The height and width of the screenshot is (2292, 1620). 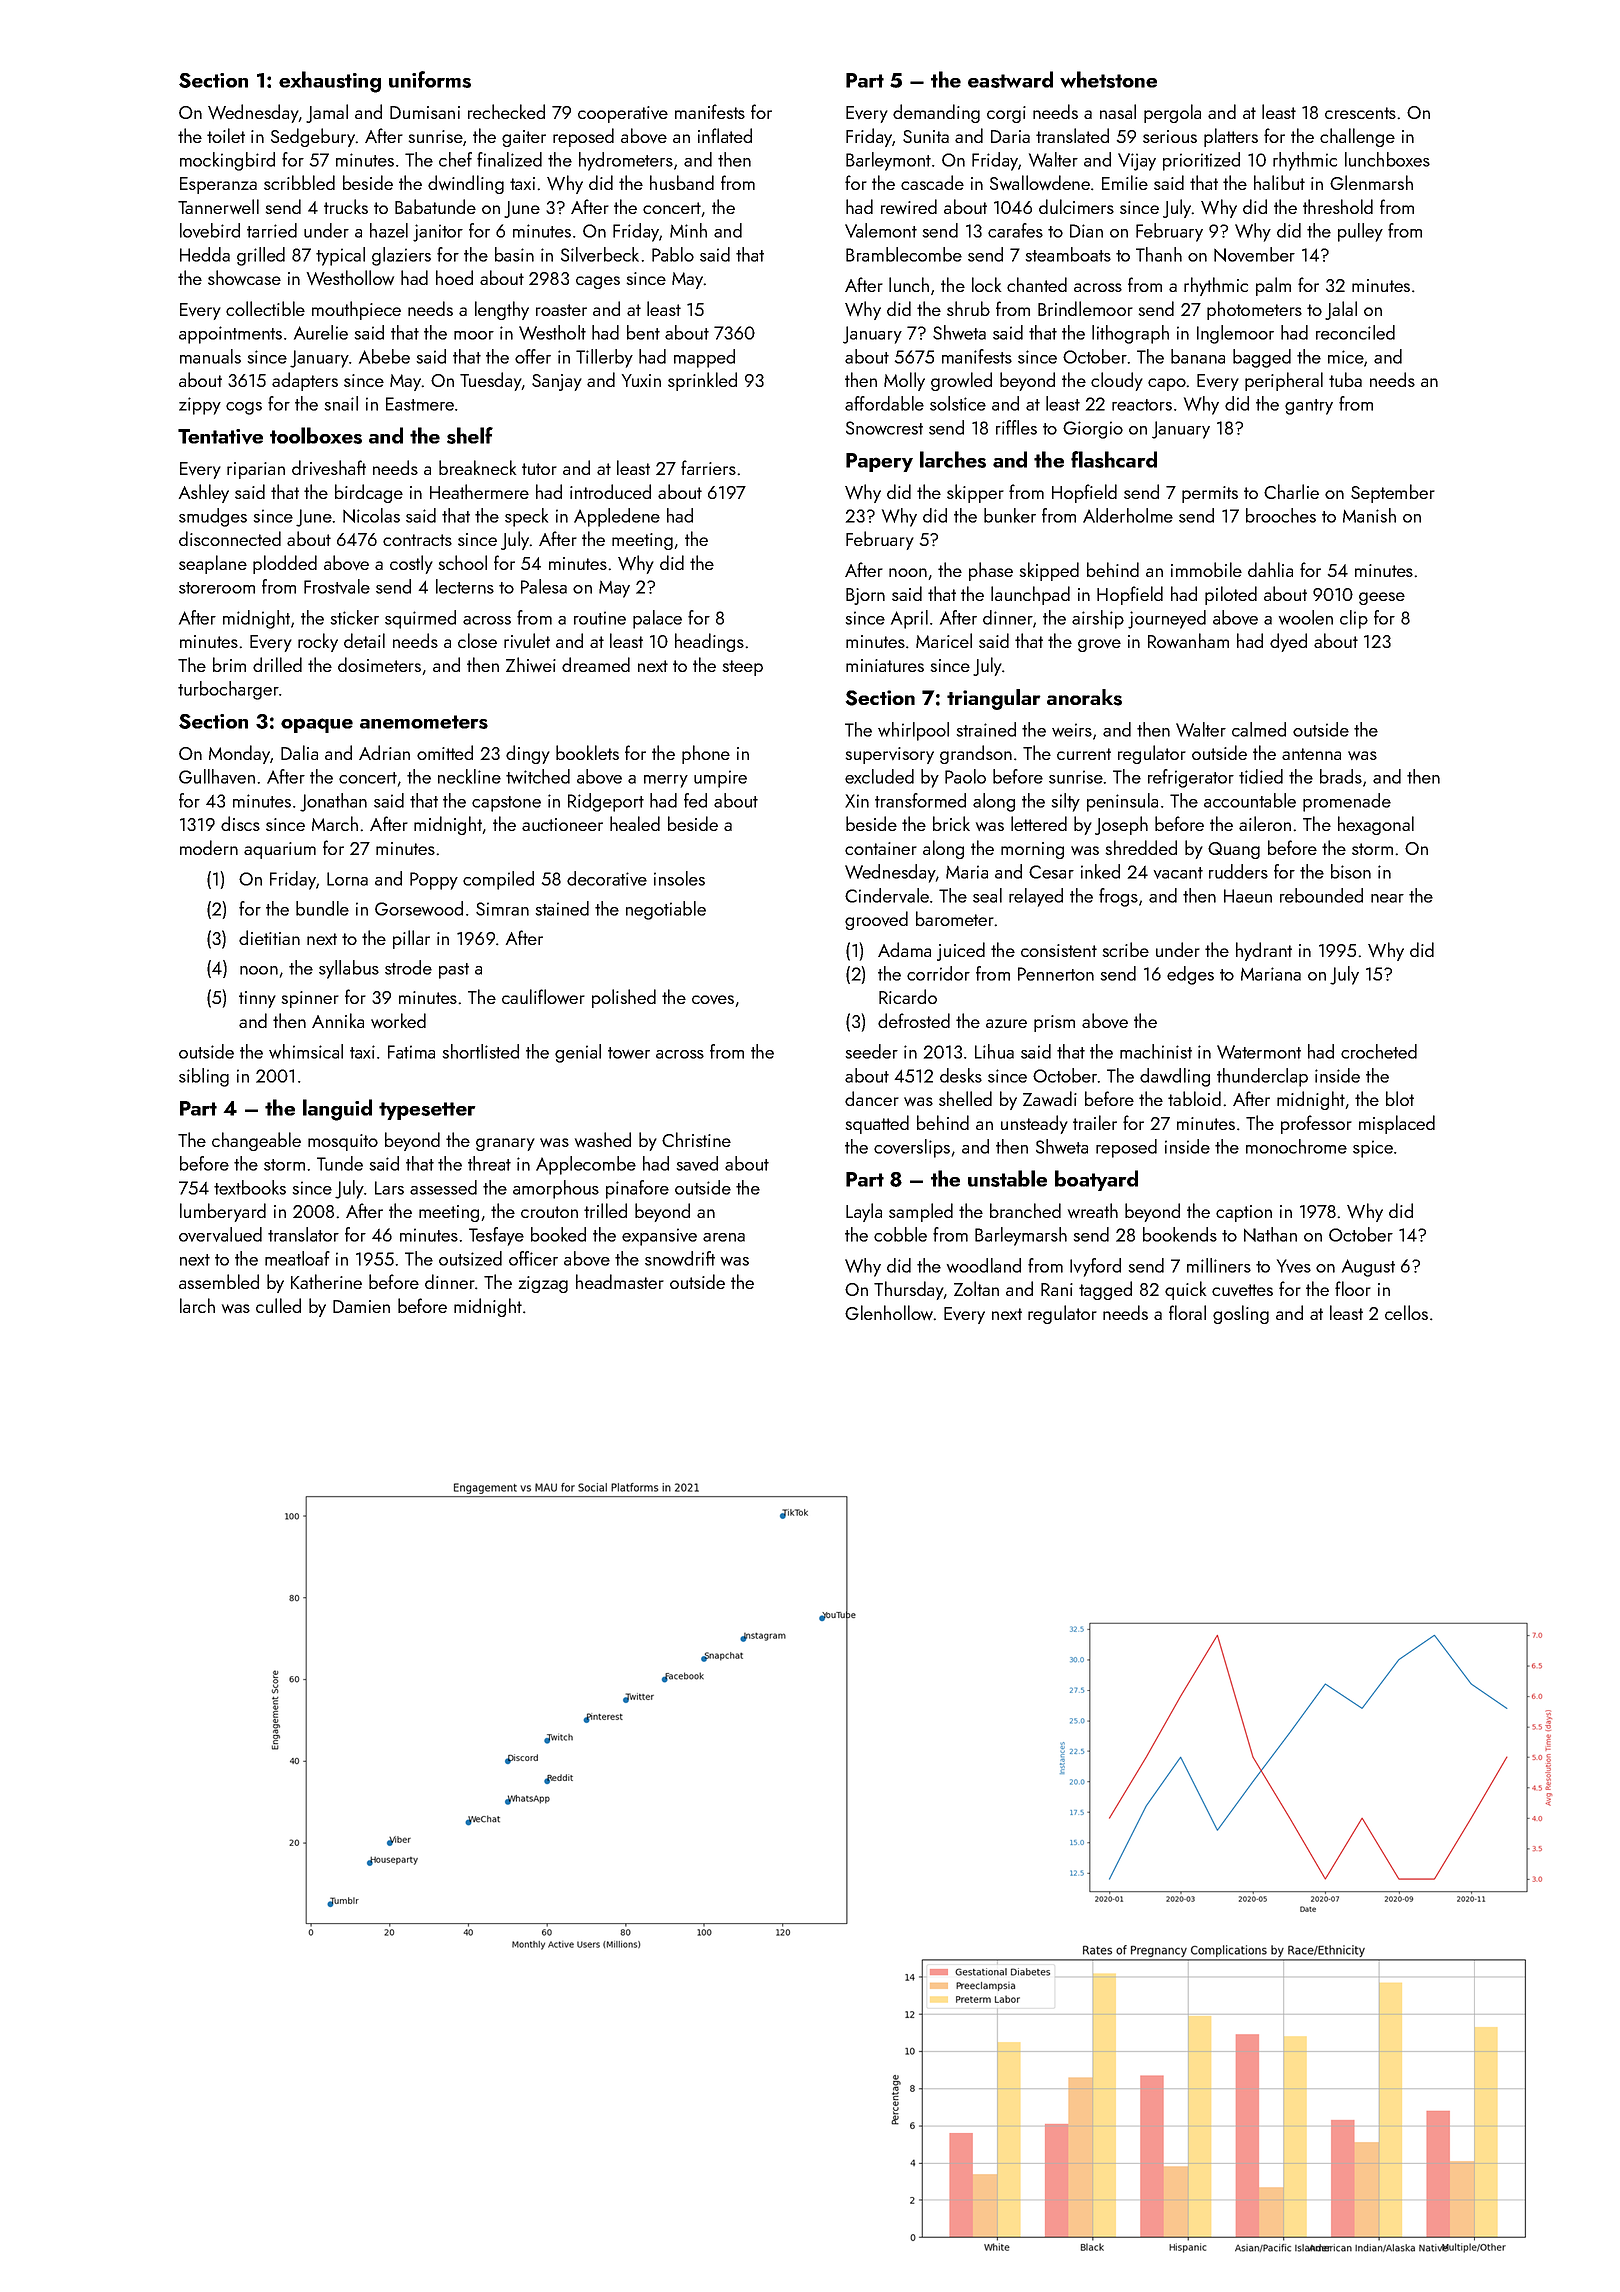 What do you see at coordinates (549, 1212) in the screenshot?
I see `crouton` at bounding box center [549, 1212].
